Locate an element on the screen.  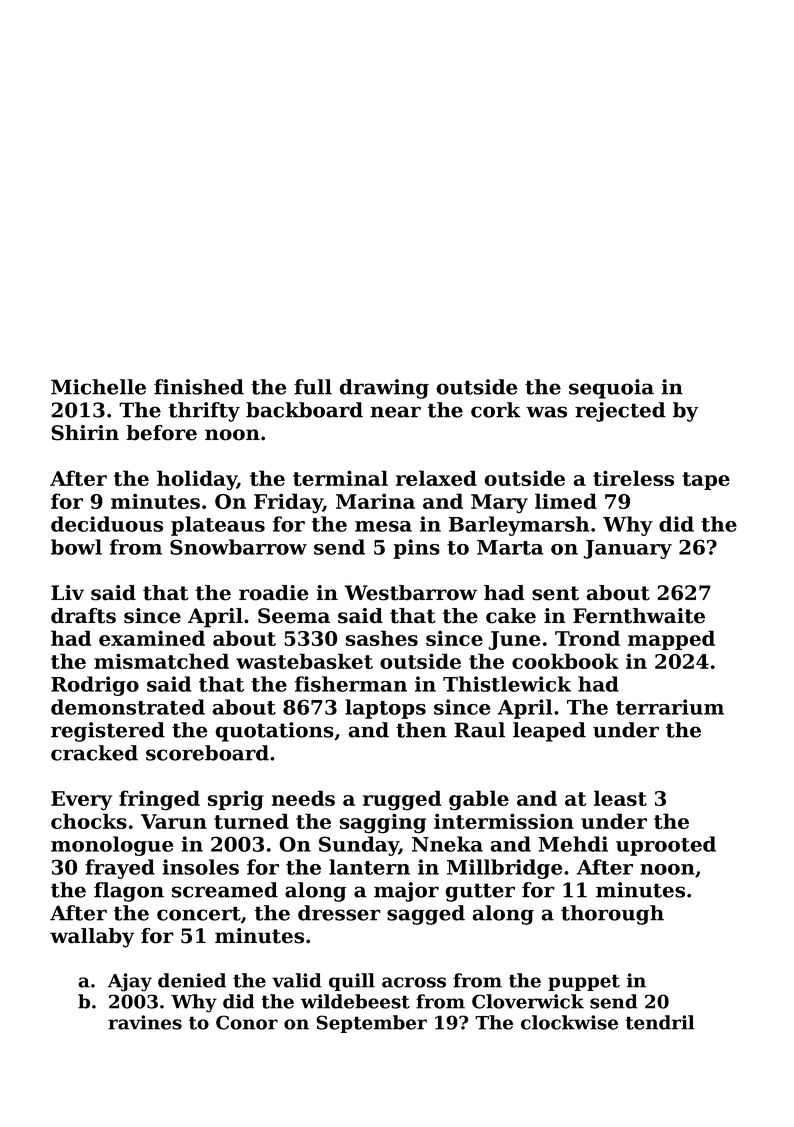
Barleymarsh is located at coordinates (519, 526).
